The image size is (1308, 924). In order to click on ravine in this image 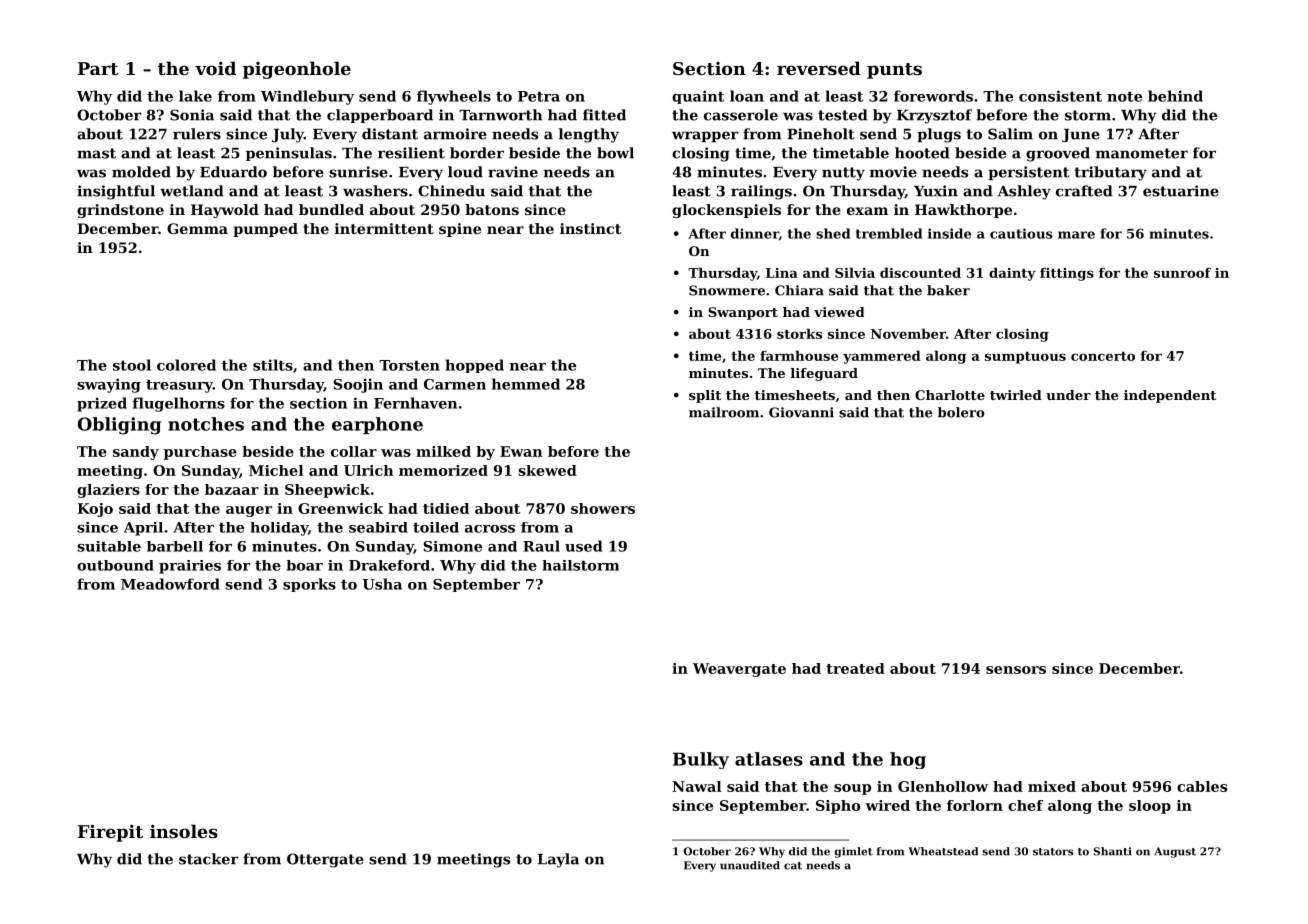, I will do `click(513, 172)`.
